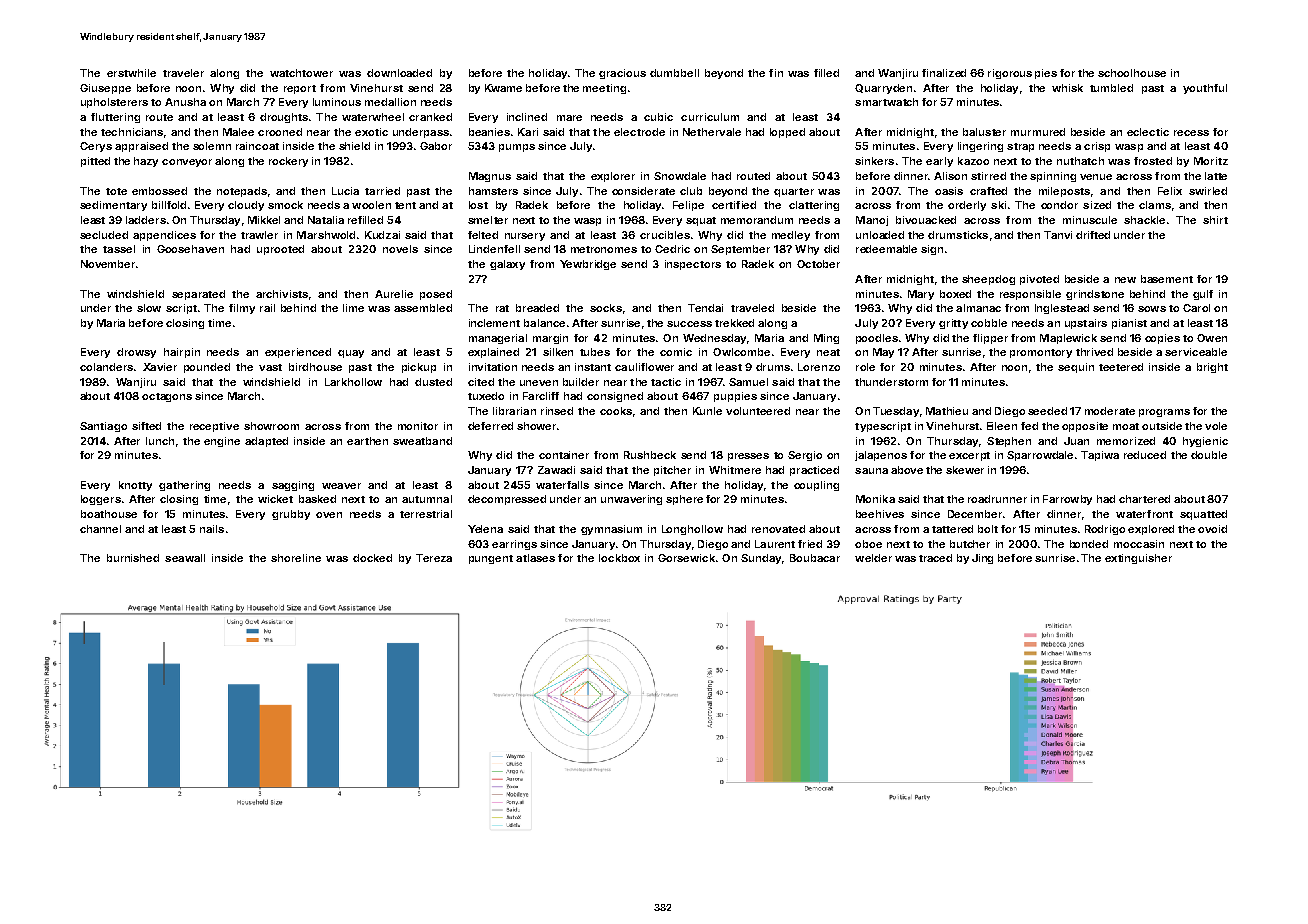  Describe the element at coordinates (1039, 280) in the screenshot. I see `pivoted` at that location.
